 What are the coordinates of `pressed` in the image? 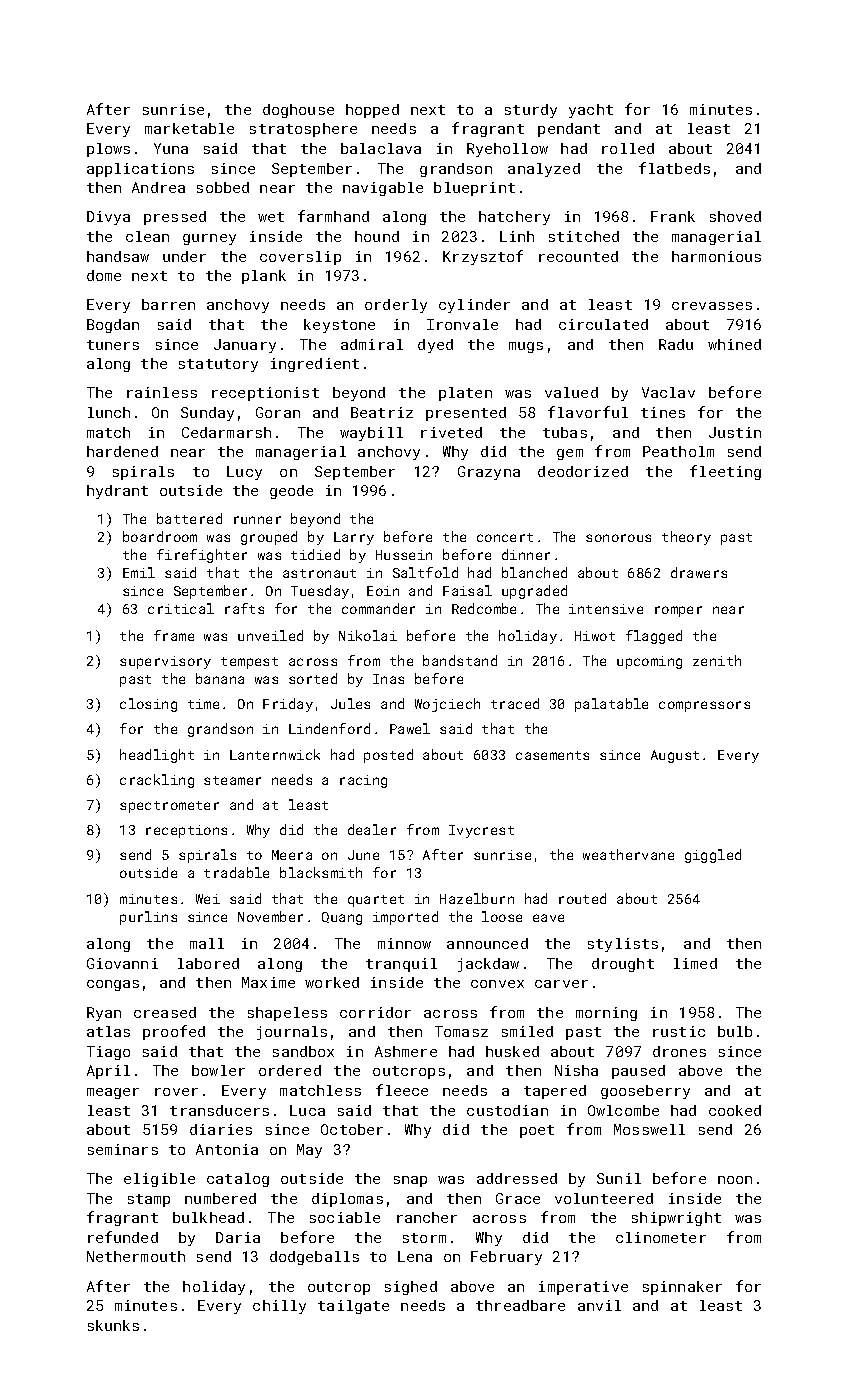 It's located at (175, 218).
